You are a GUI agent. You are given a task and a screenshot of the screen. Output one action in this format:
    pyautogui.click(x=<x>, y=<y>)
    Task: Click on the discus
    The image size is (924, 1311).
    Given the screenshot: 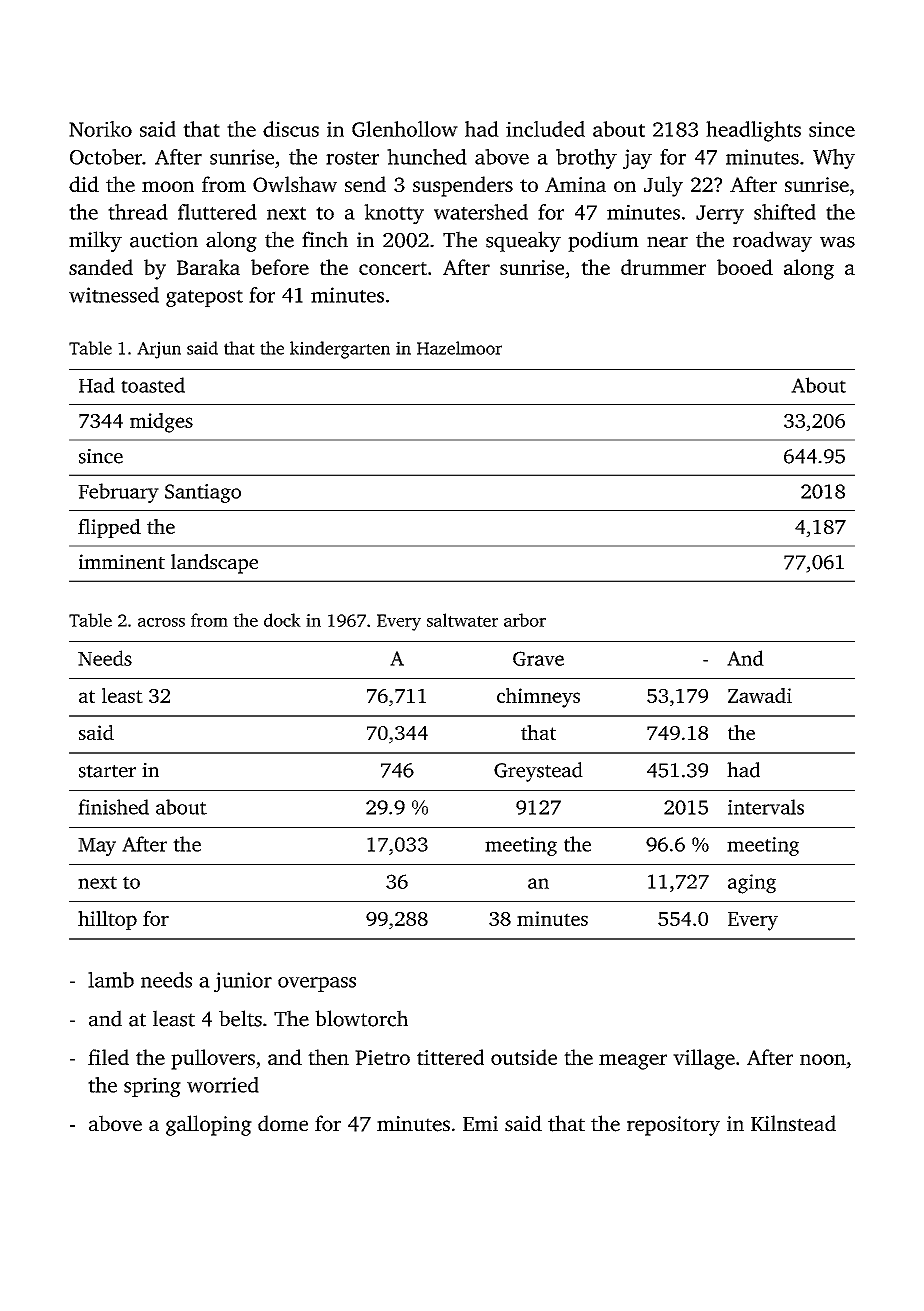 What is the action you would take?
    pyautogui.click(x=291, y=129)
